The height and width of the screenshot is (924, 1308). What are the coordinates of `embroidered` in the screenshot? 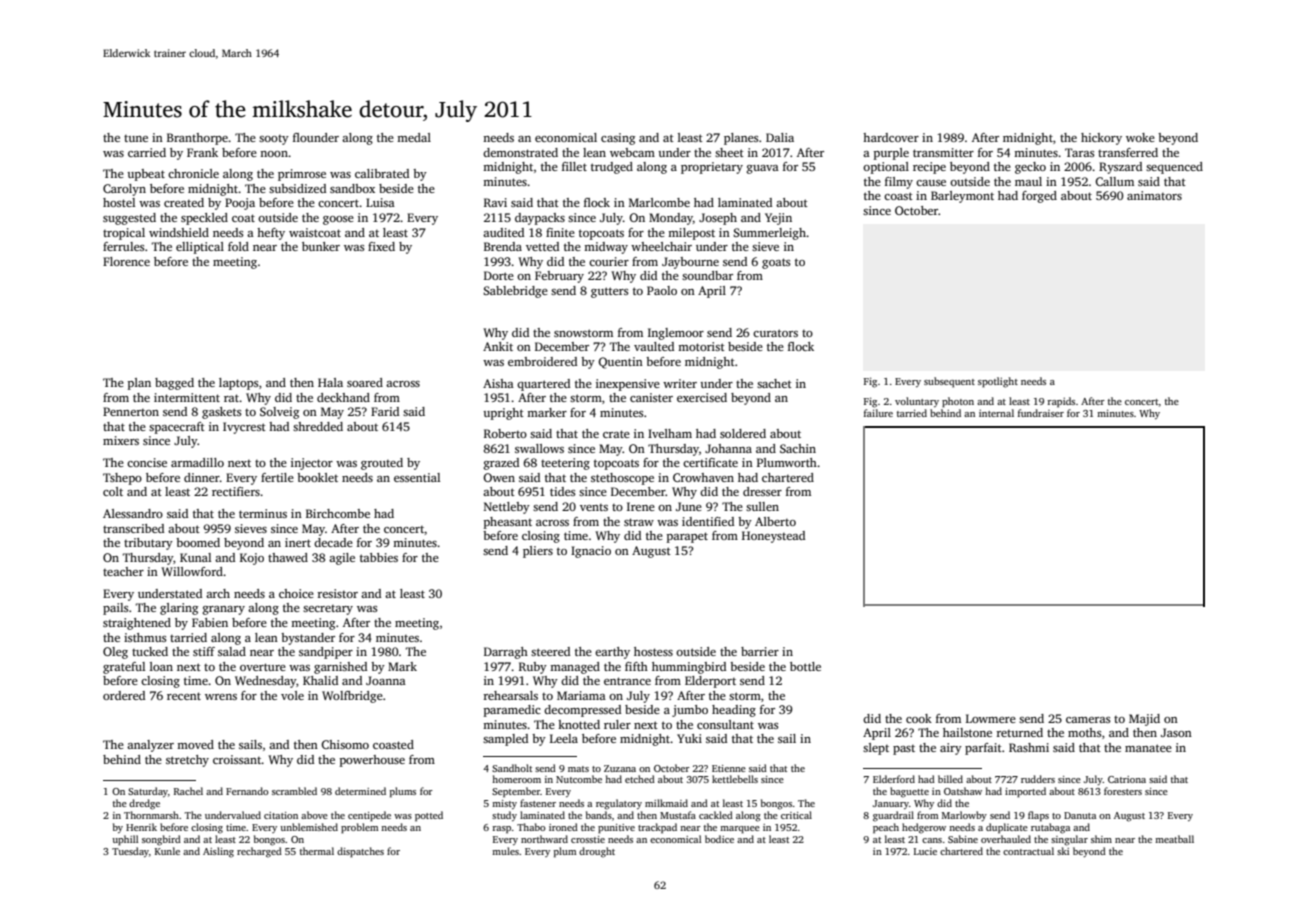 It's located at (542, 361).
